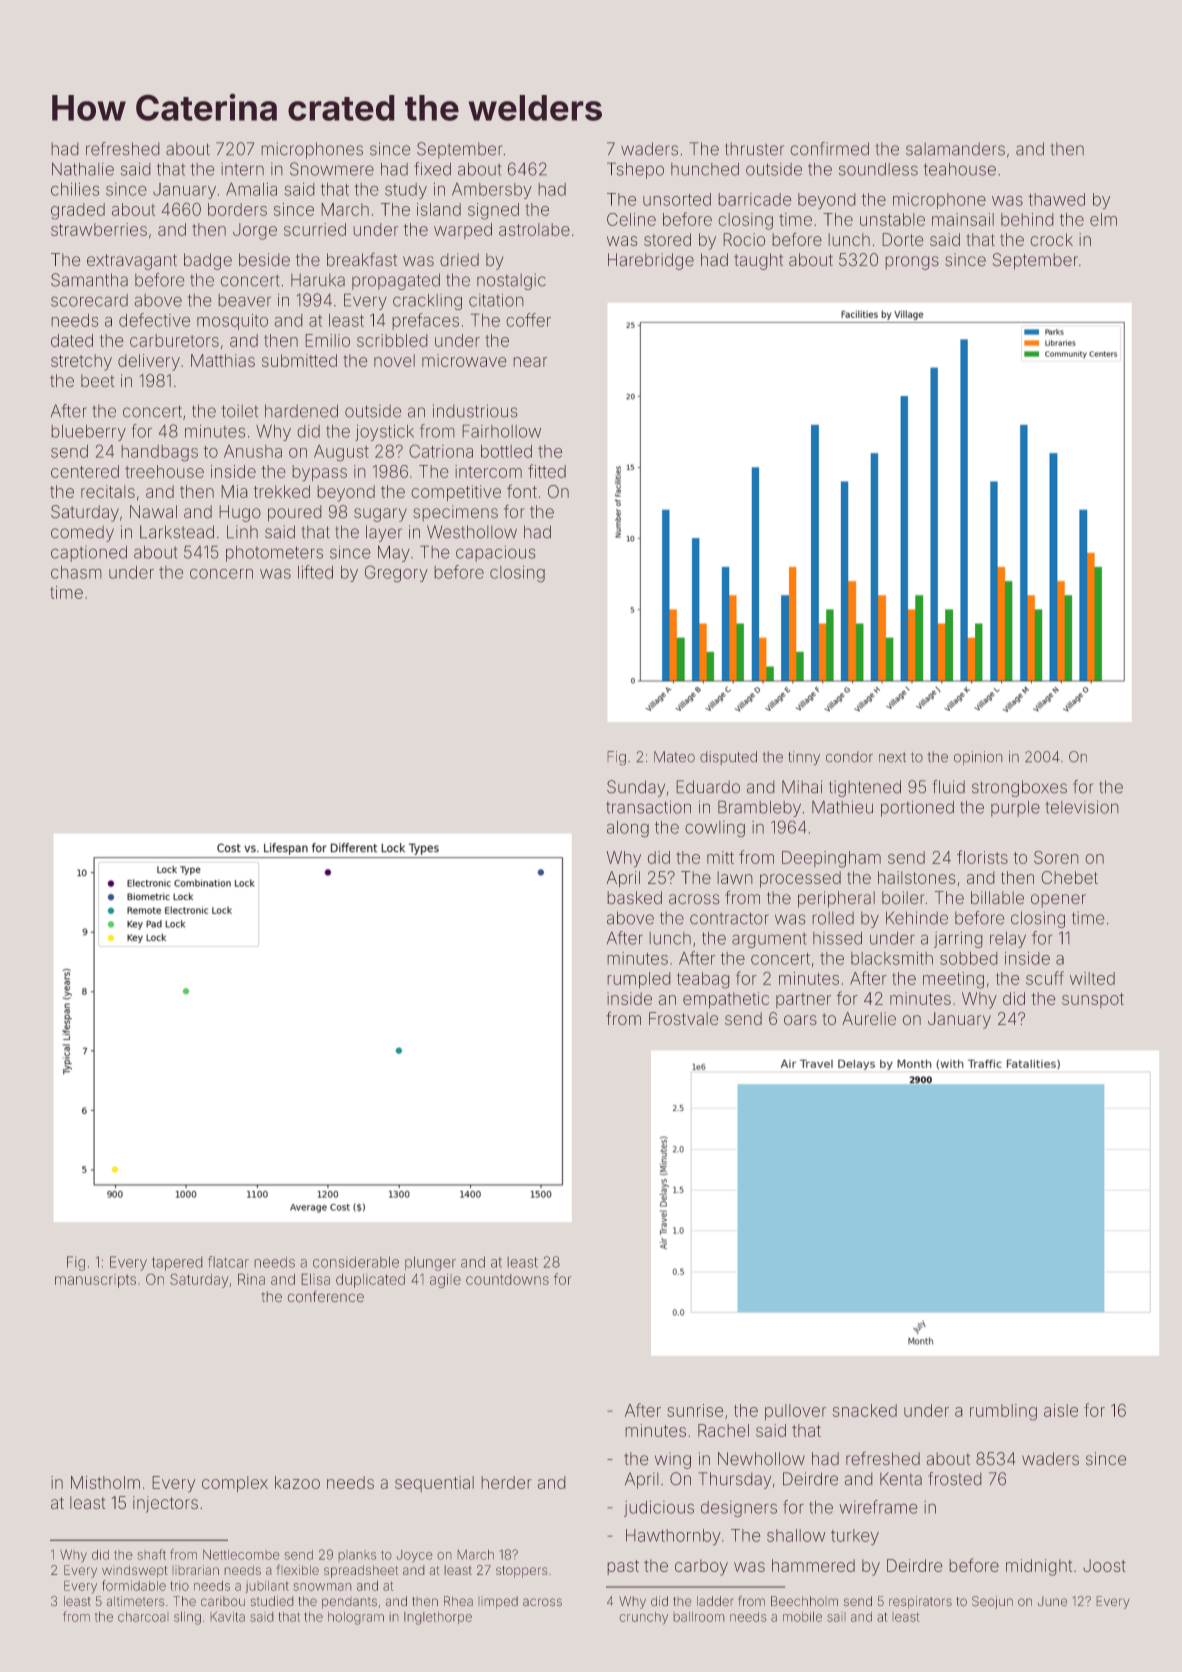 The width and height of the document is (1182, 1672). What do you see at coordinates (105, 1482) in the document?
I see `Mistholm` at bounding box center [105, 1482].
